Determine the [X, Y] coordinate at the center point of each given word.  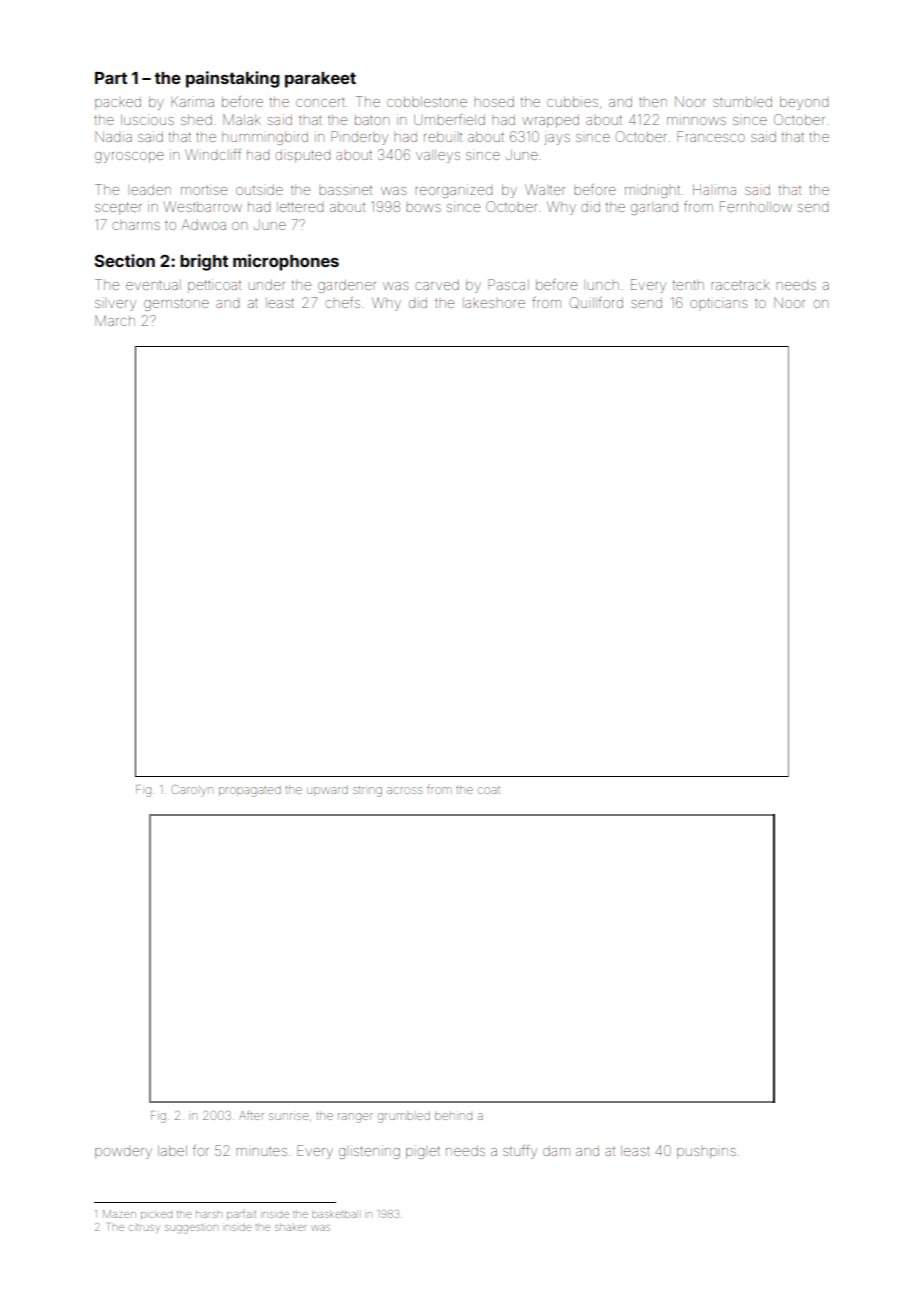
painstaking [232, 79]
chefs [342, 302]
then [653, 102]
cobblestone [427, 102]
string [367, 791]
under [267, 285]
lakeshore [494, 303]
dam [556, 1151]
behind [453, 1115]
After [251, 1115]
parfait [241, 1214]
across [404, 790]
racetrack [740, 285]
